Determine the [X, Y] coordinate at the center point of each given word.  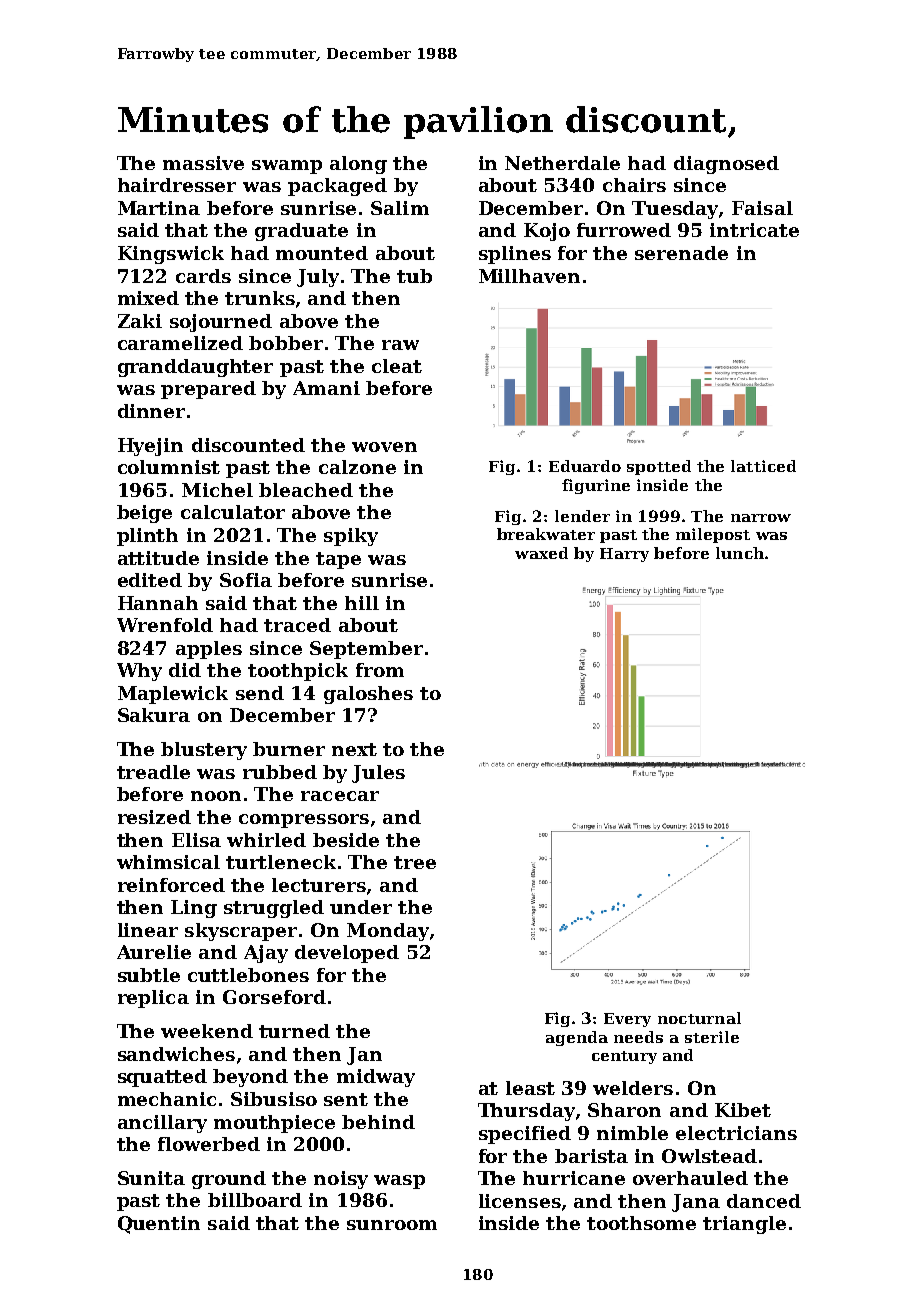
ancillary [162, 1124]
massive [203, 163]
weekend [207, 1031]
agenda [577, 1038]
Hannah [158, 603]
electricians [736, 1133]
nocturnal [699, 1018]
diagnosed [726, 165]
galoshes [368, 695]
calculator [233, 512]
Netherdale [562, 163]
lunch [740, 553]
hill [362, 603]
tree [415, 862]
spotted [659, 467]
